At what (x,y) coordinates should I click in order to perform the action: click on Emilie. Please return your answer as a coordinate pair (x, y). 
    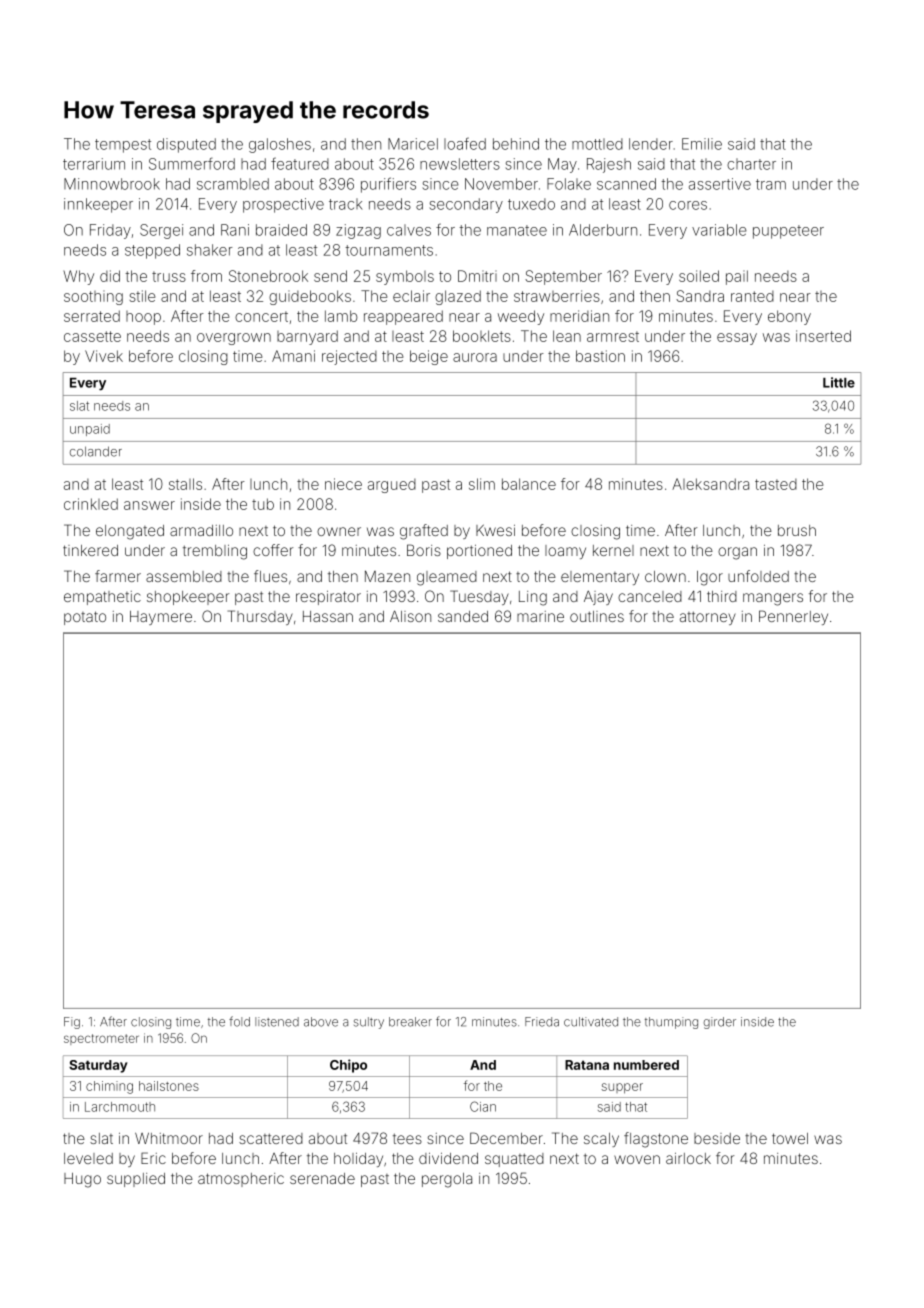
    Looking at the image, I should click on (702, 144).
